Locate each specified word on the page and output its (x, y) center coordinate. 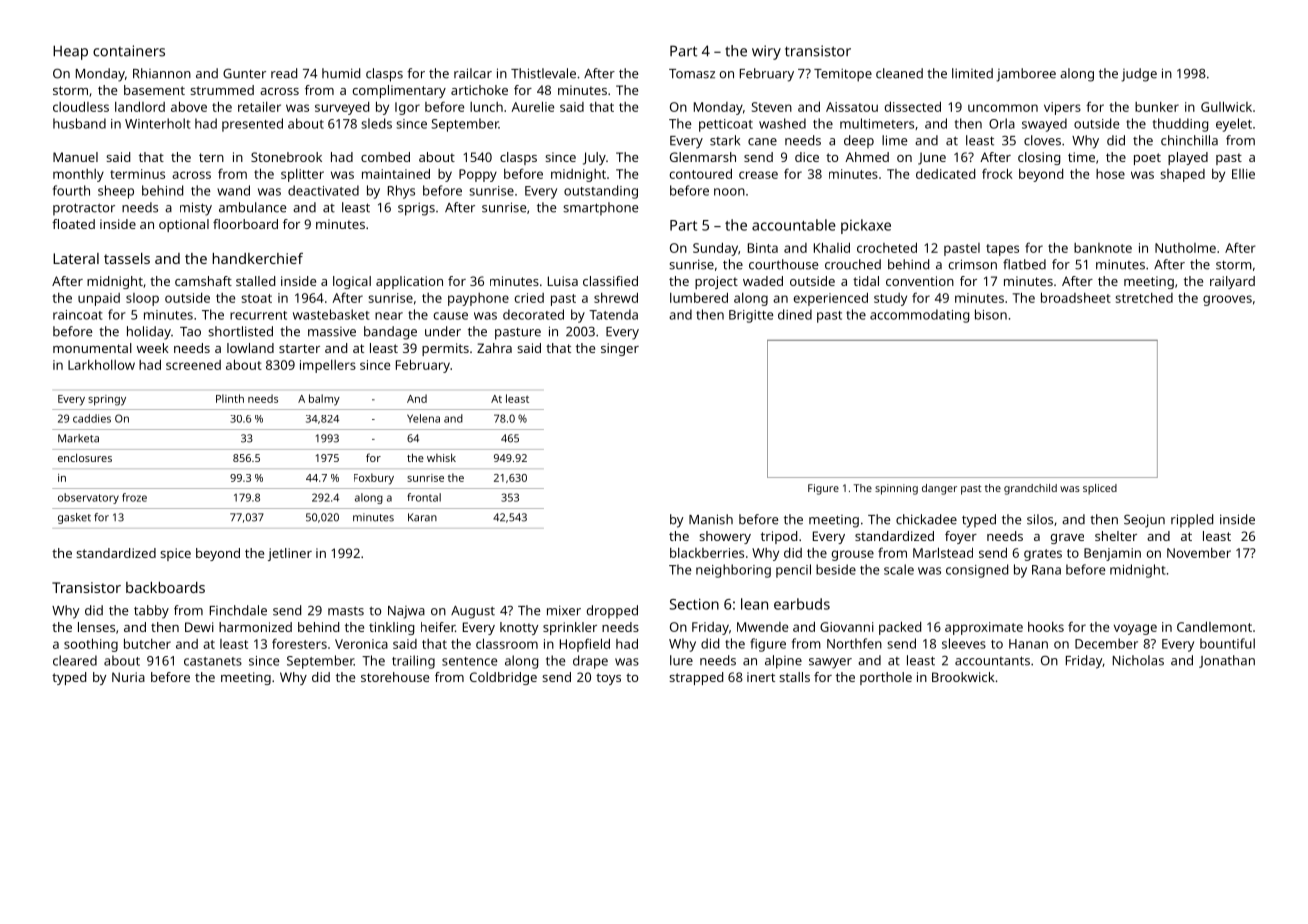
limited (972, 73)
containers (129, 51)
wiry (766, 52)
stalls (794, 677)
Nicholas (1138, 660)
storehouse (395, 677)
